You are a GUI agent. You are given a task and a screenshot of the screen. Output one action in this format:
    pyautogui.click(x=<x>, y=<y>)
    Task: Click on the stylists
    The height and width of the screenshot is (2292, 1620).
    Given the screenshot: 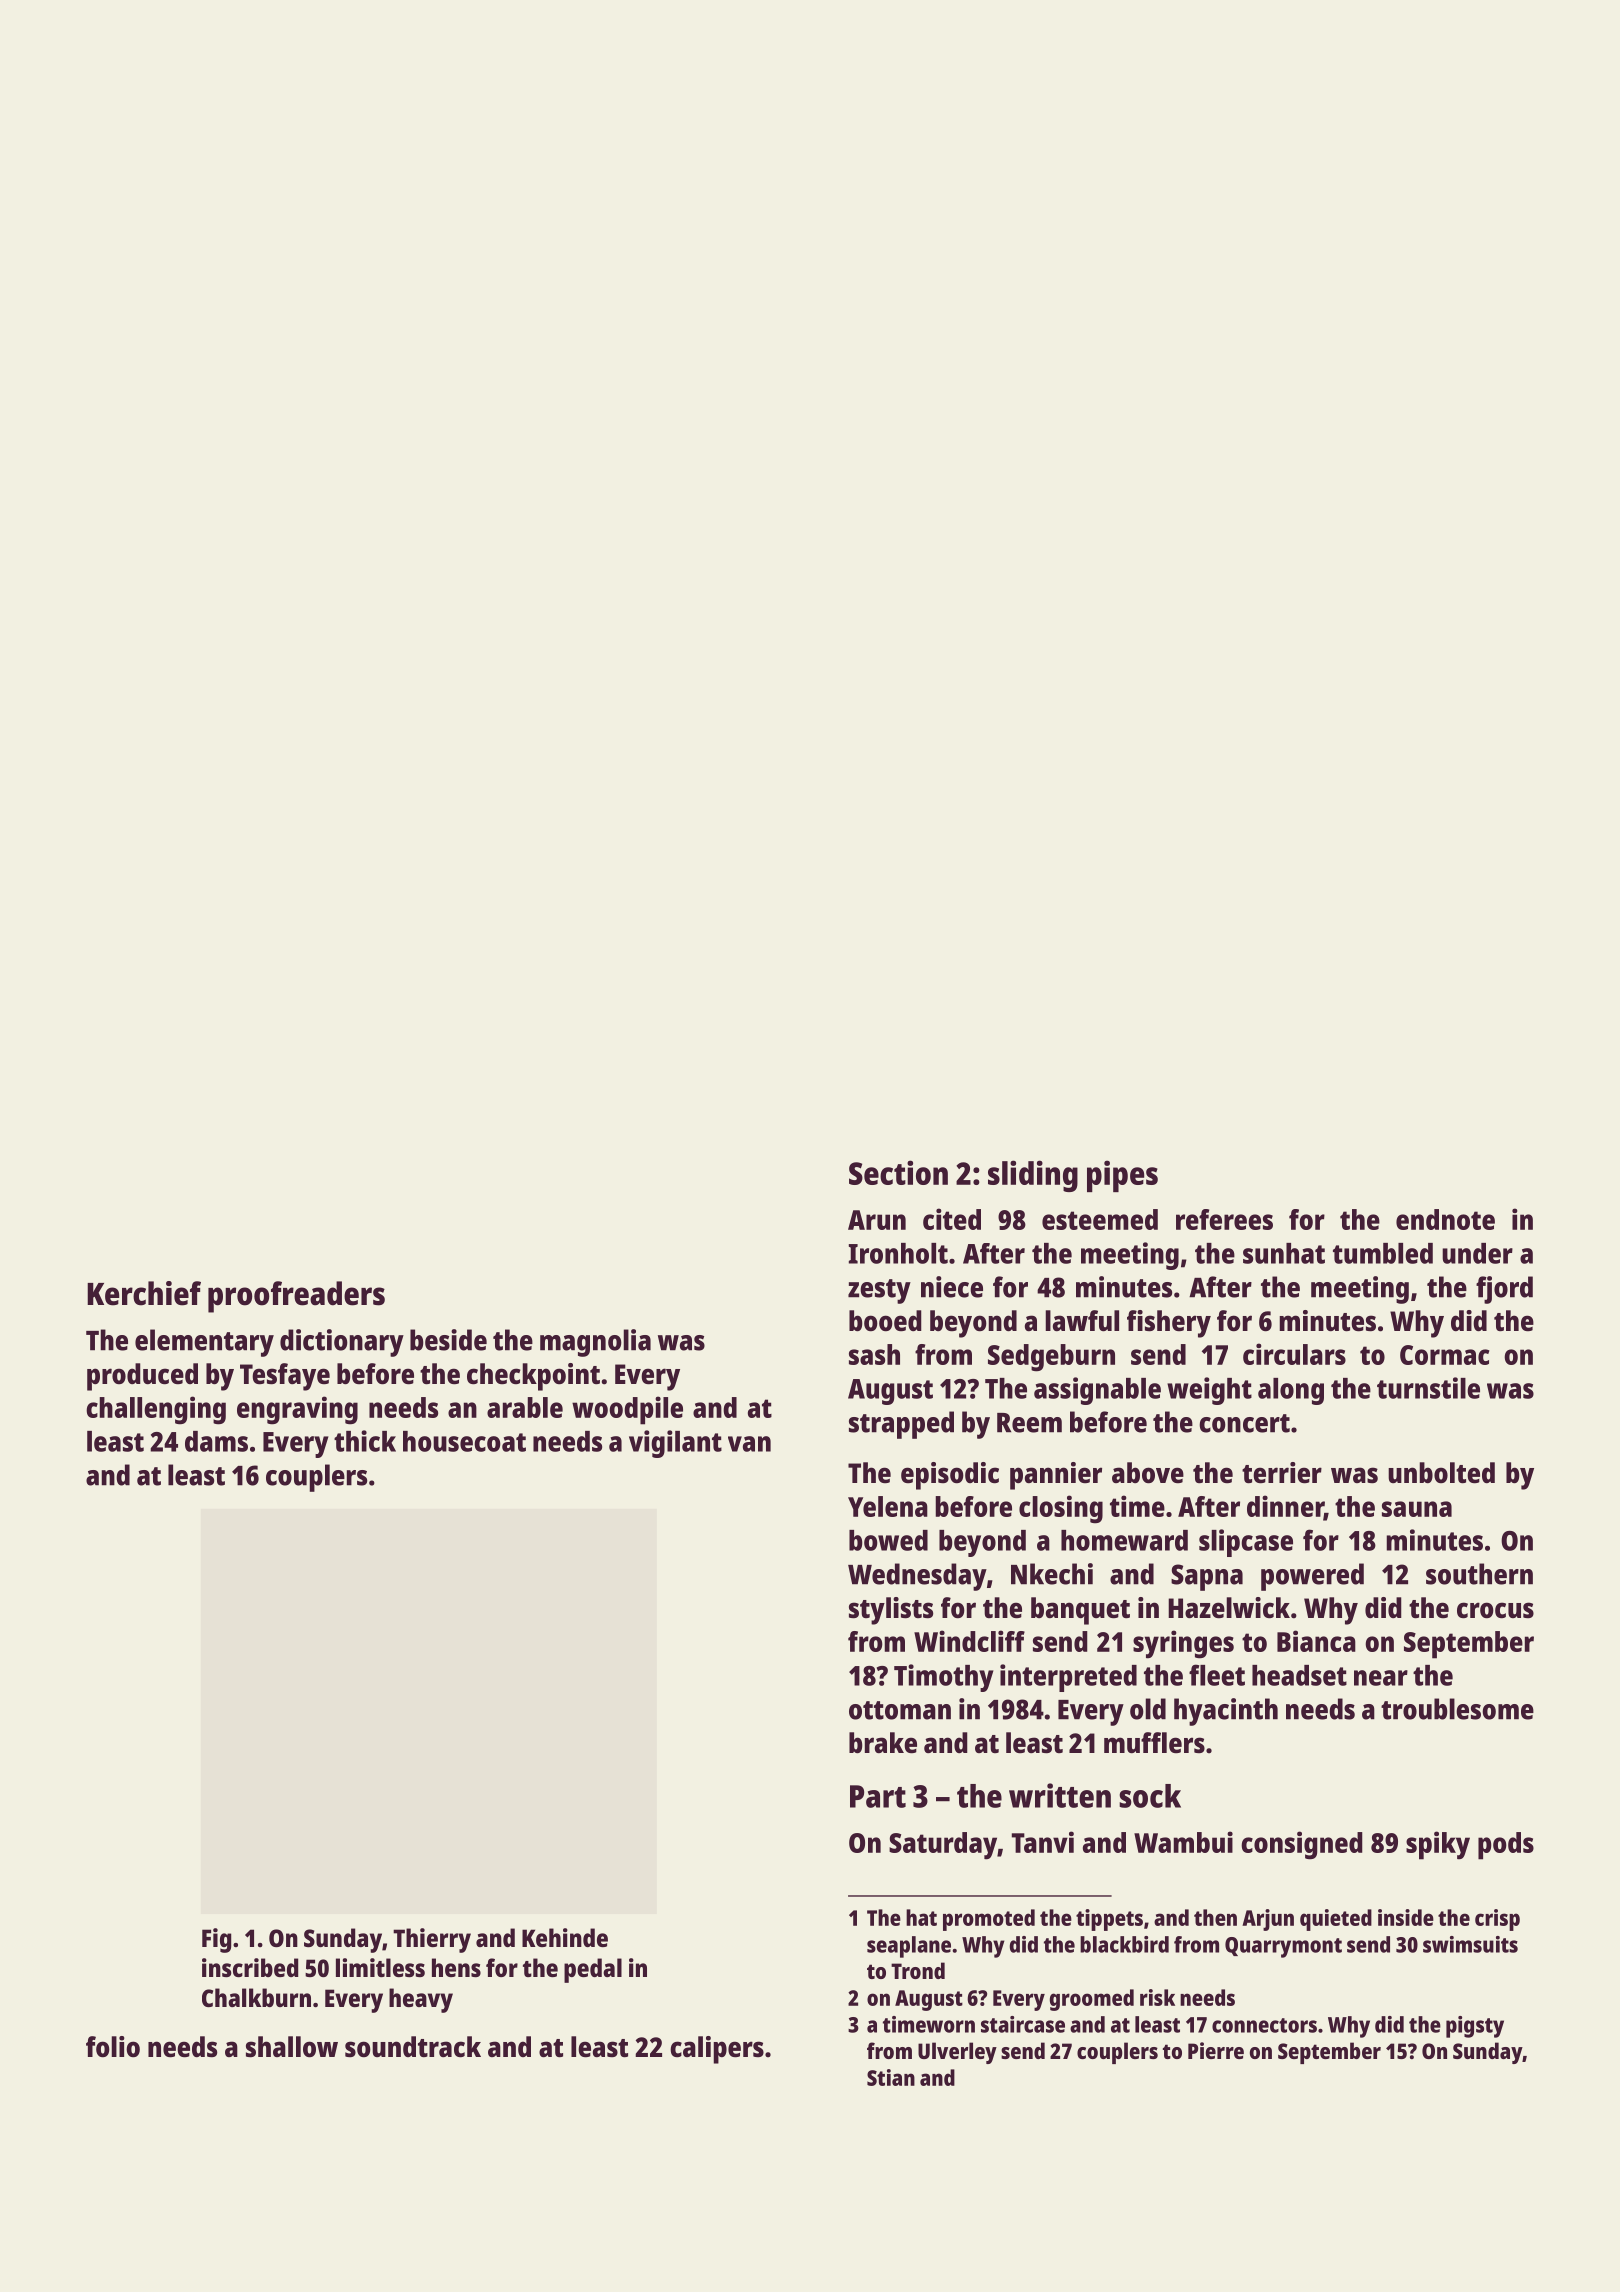 What is the action you would take?
    pyautogui.click(x=891, y=1611)
